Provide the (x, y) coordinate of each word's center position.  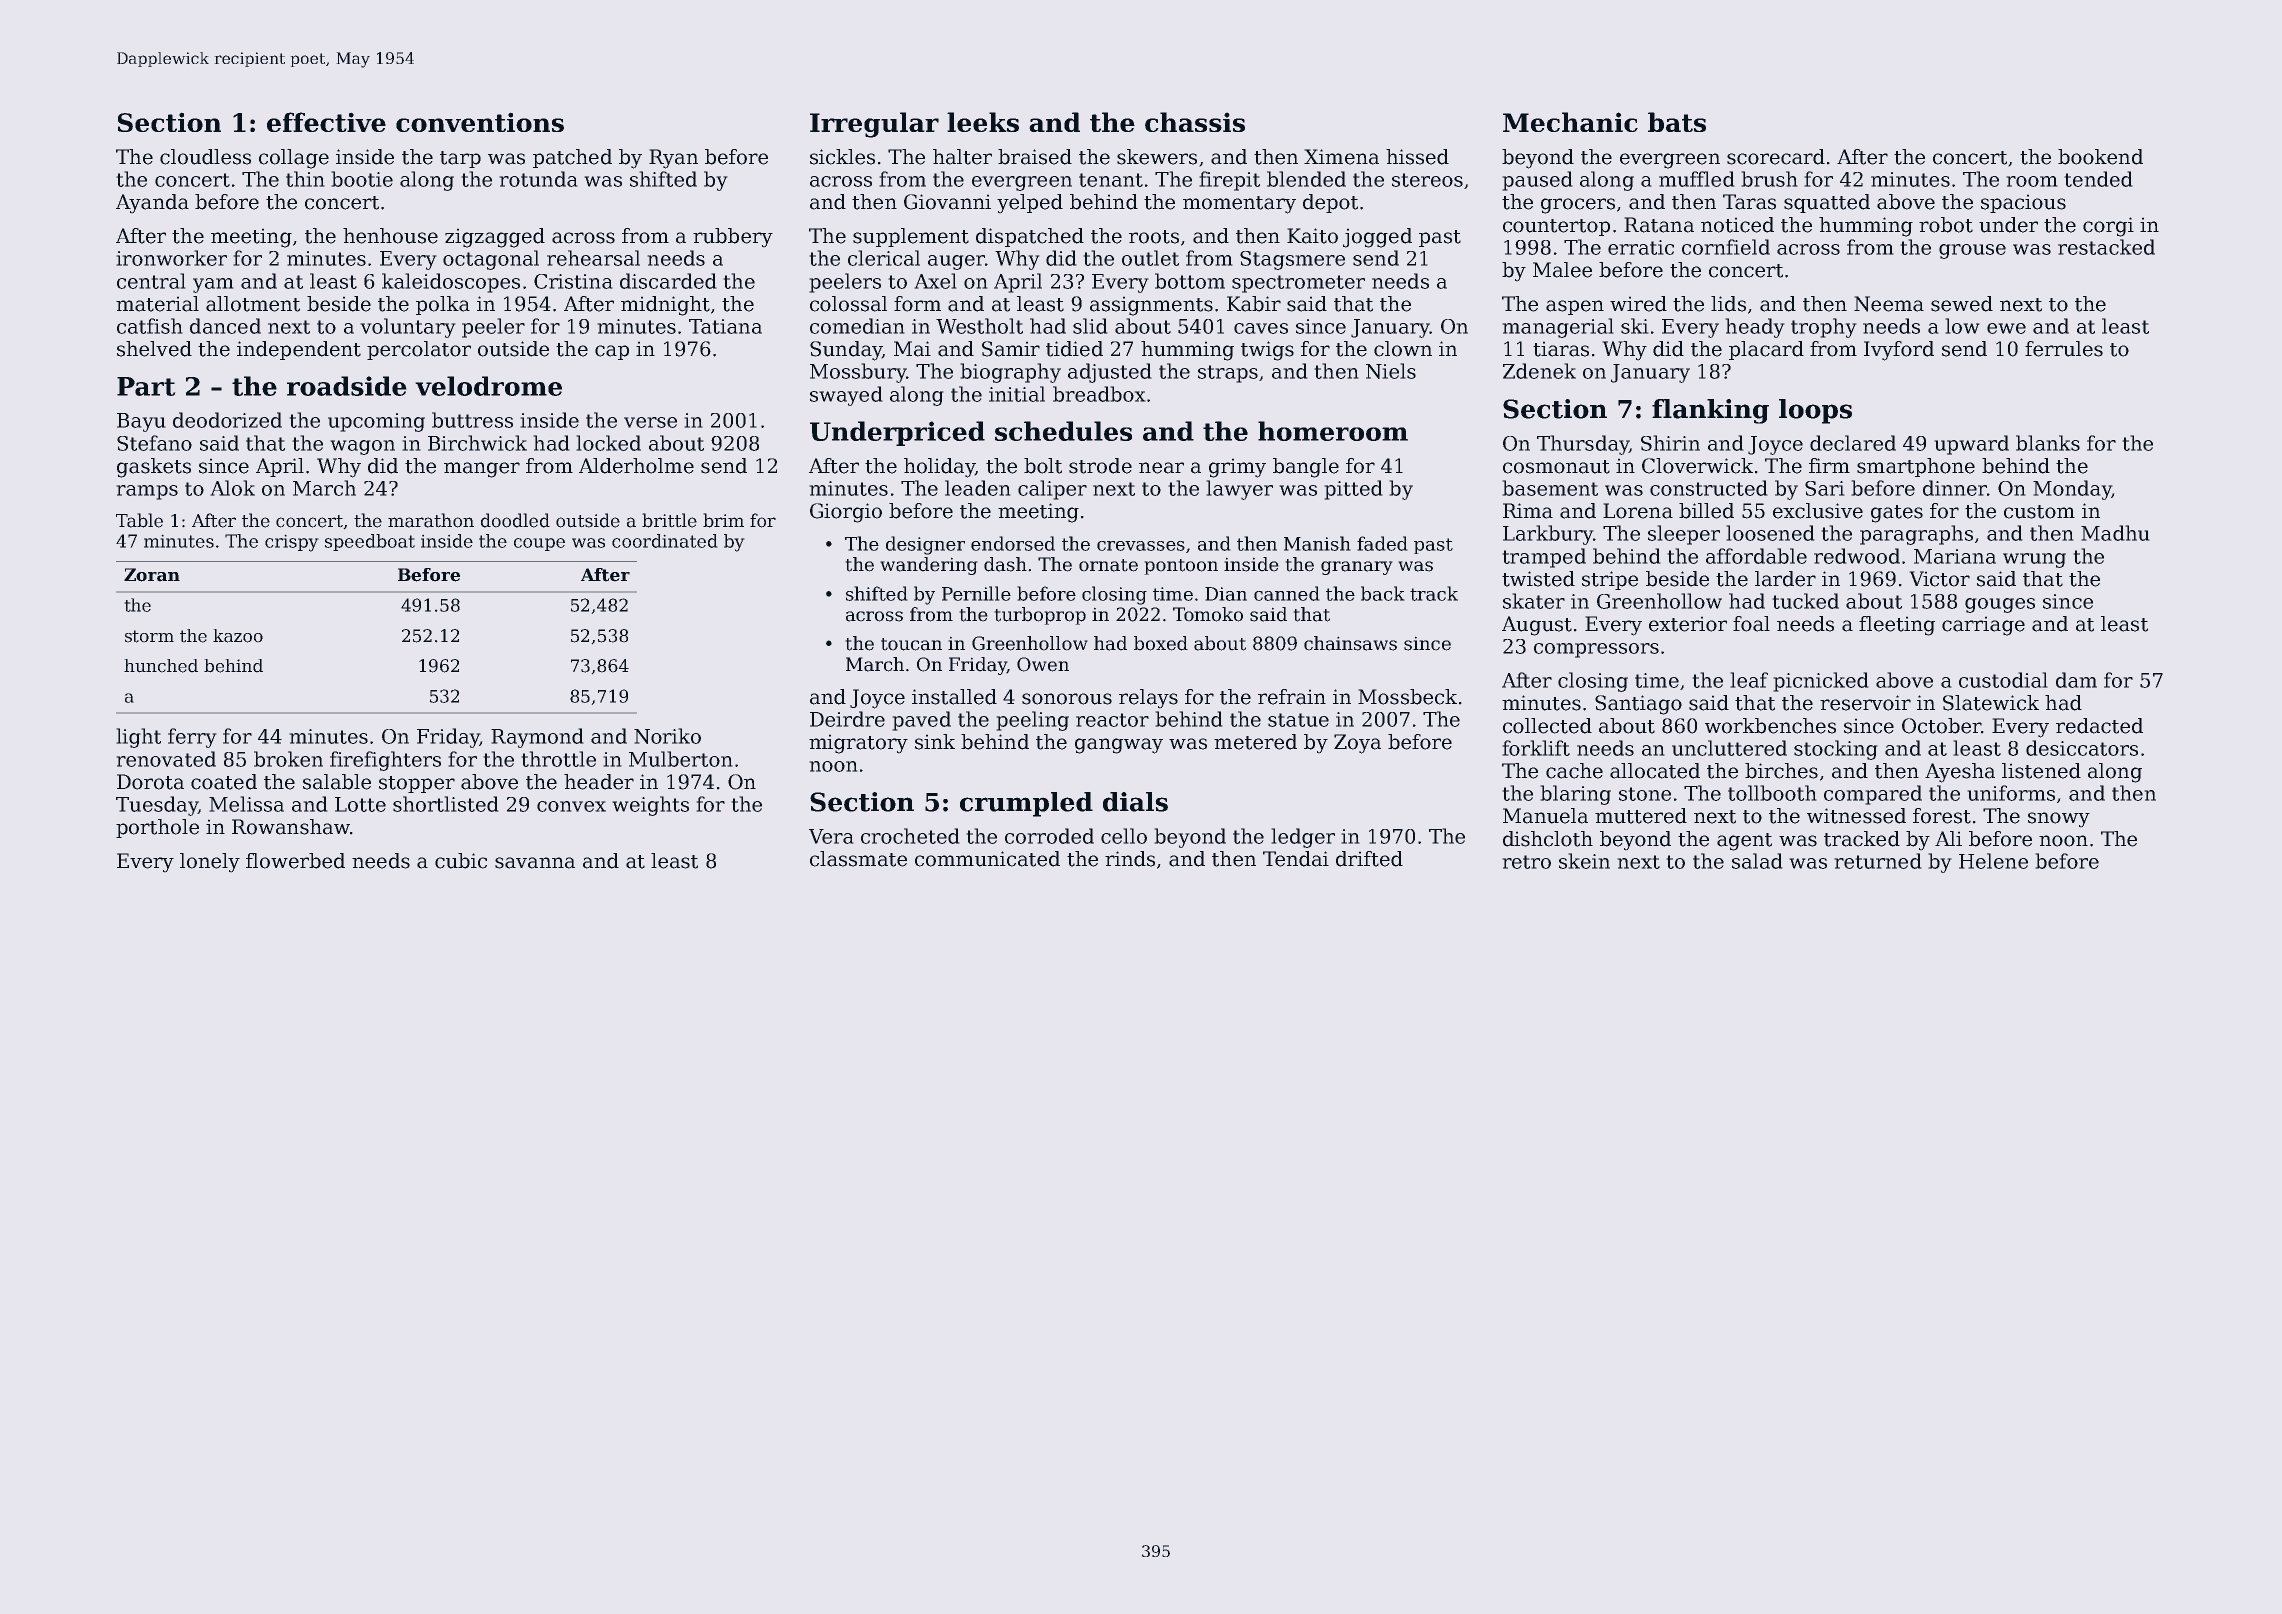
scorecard (1776, 157)
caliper (1052, 490)
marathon (431, 520)
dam (2076, 680)
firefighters (385, 761)
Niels (1391, 371)
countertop (1556, 227)
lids (1728, 304)
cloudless (205, 157)
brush (1769, 179)
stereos (1427, 180)
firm (1829, 465)
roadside (346, 386)
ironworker (172, 258)
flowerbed (295, 861)
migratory (858, 744)
